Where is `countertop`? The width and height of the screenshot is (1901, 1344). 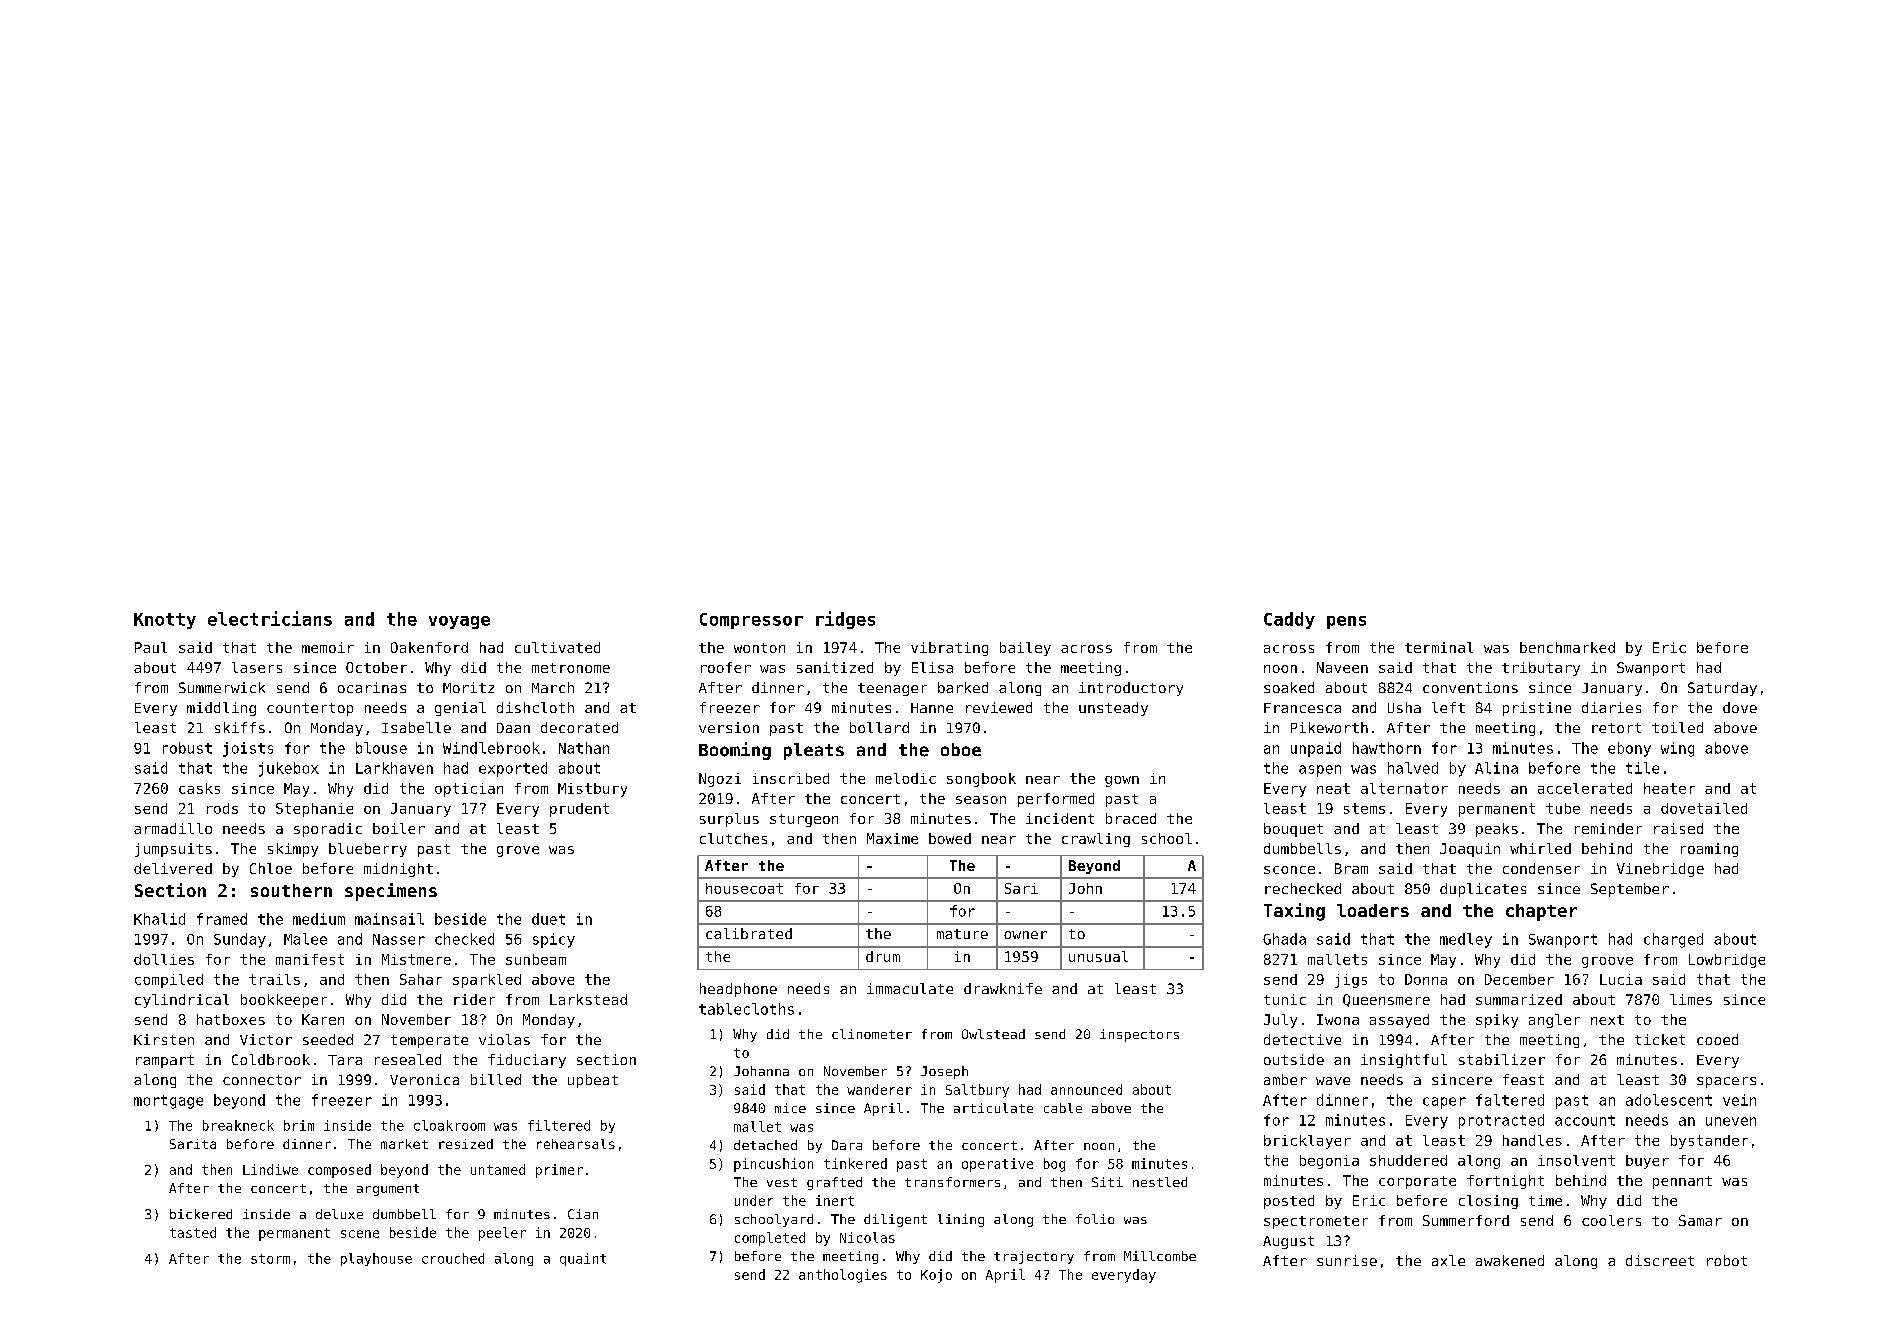
countertop is located at coordinates (310, 709).
